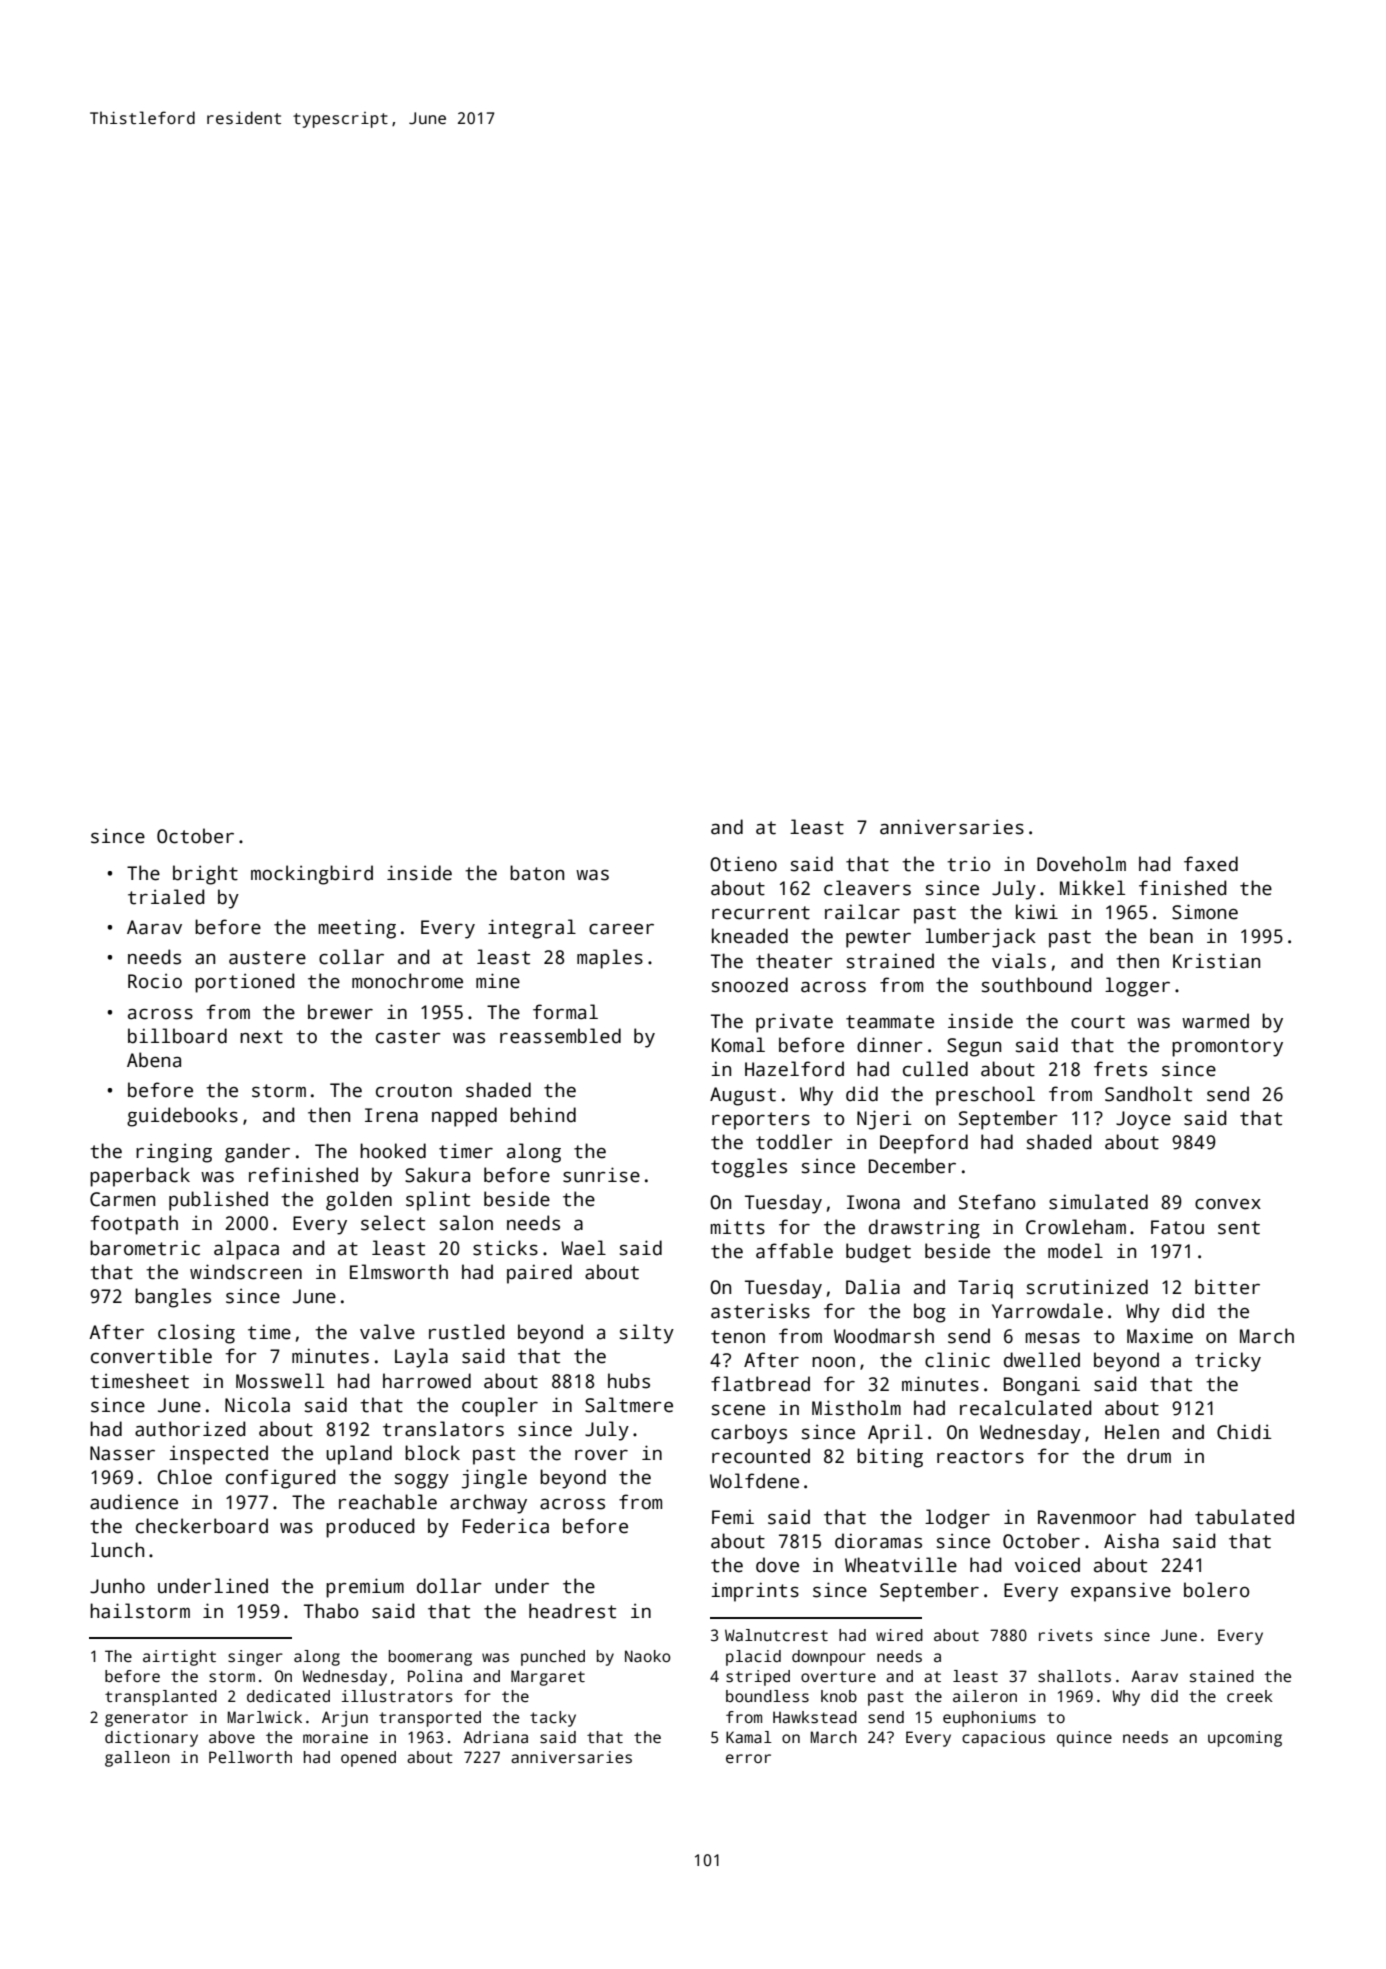 Image resolution: width=1386 pixels, height=1969 pixels. What do you see at coordinates (370, 1528) in the page?
I see `produced` at bounding box center [370, 1528].
